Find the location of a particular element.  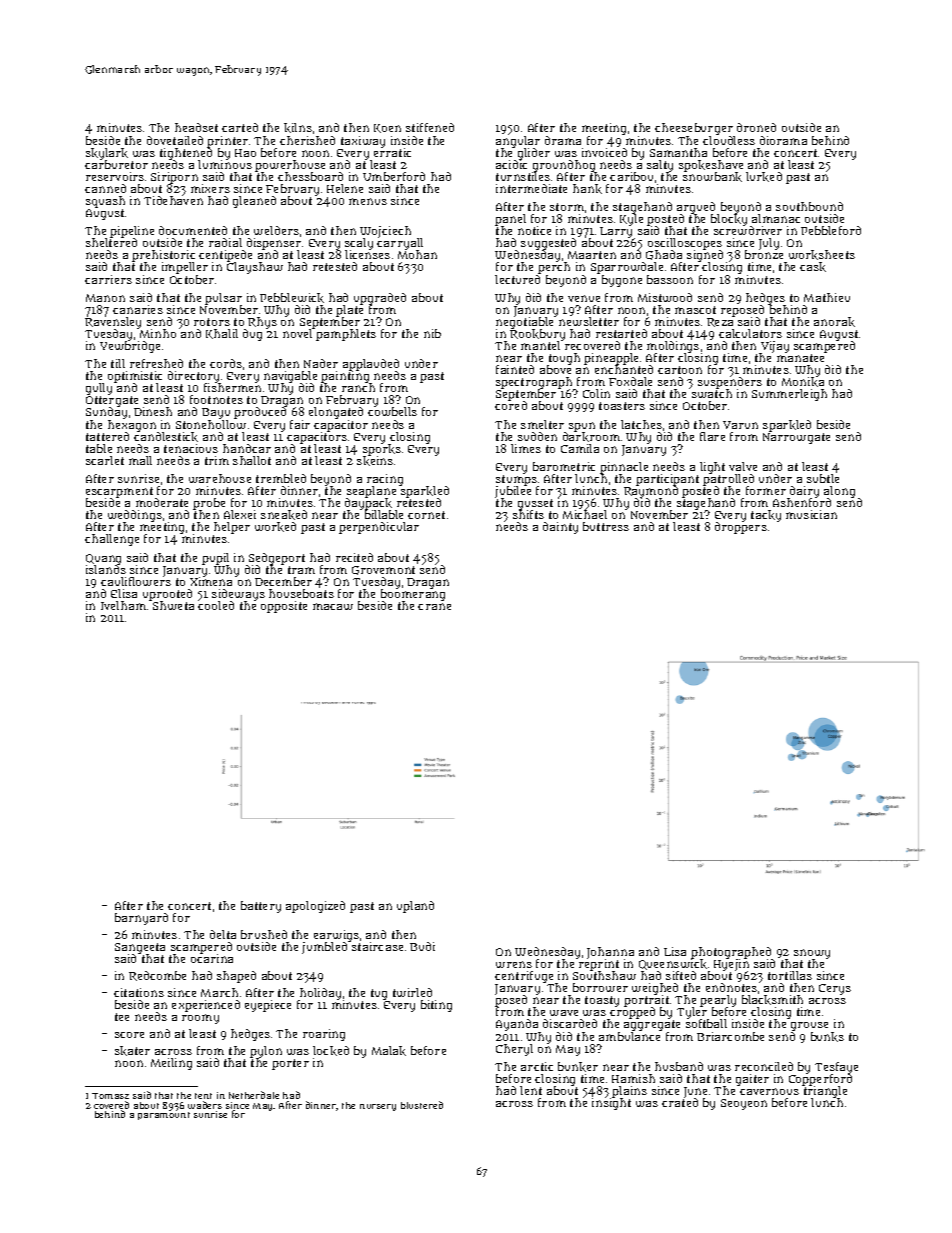

sheltered is located at coordinates (111, 243).
